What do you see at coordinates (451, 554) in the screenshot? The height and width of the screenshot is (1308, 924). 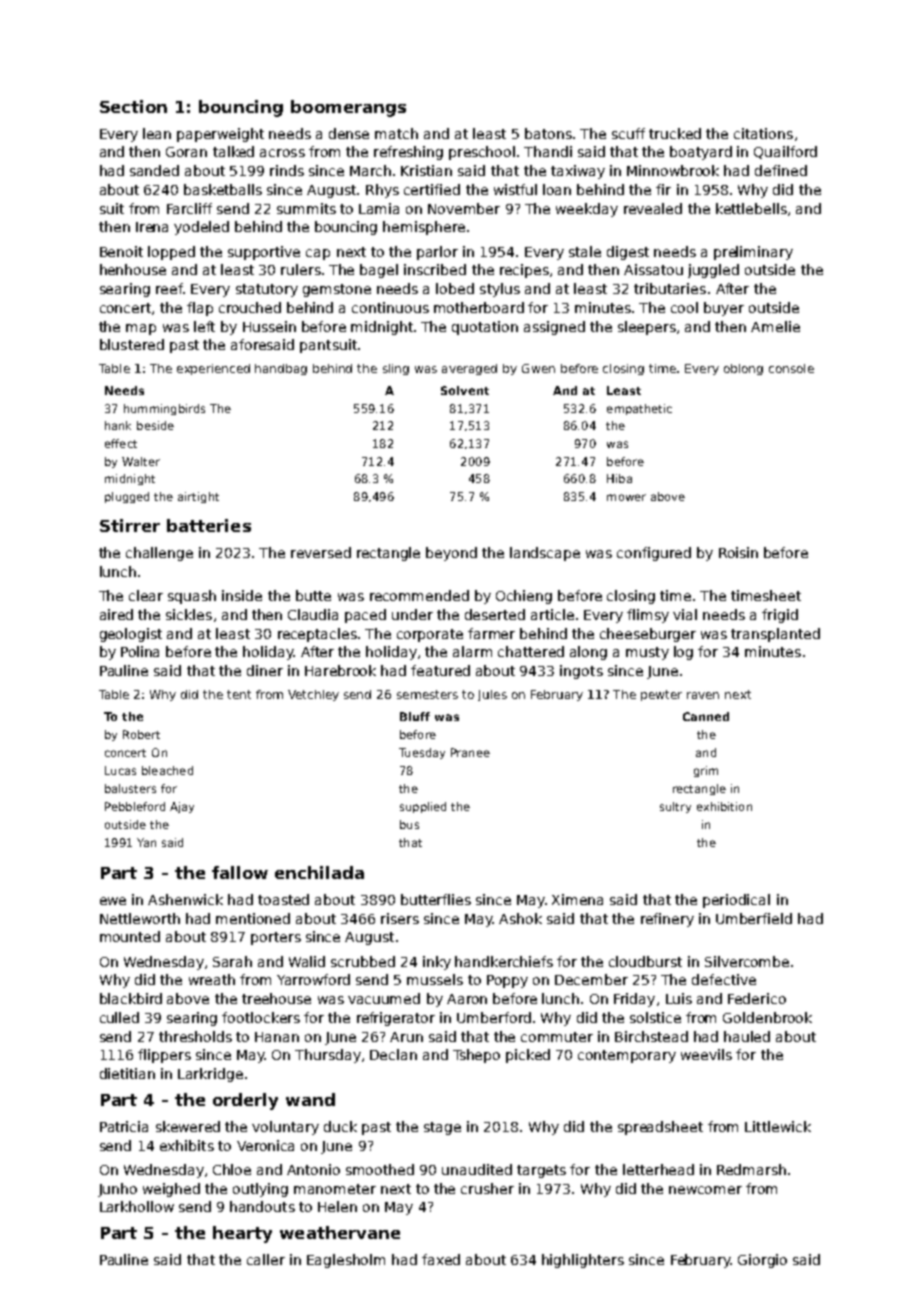 I see `beyond` at bounding box center [451, 554].
